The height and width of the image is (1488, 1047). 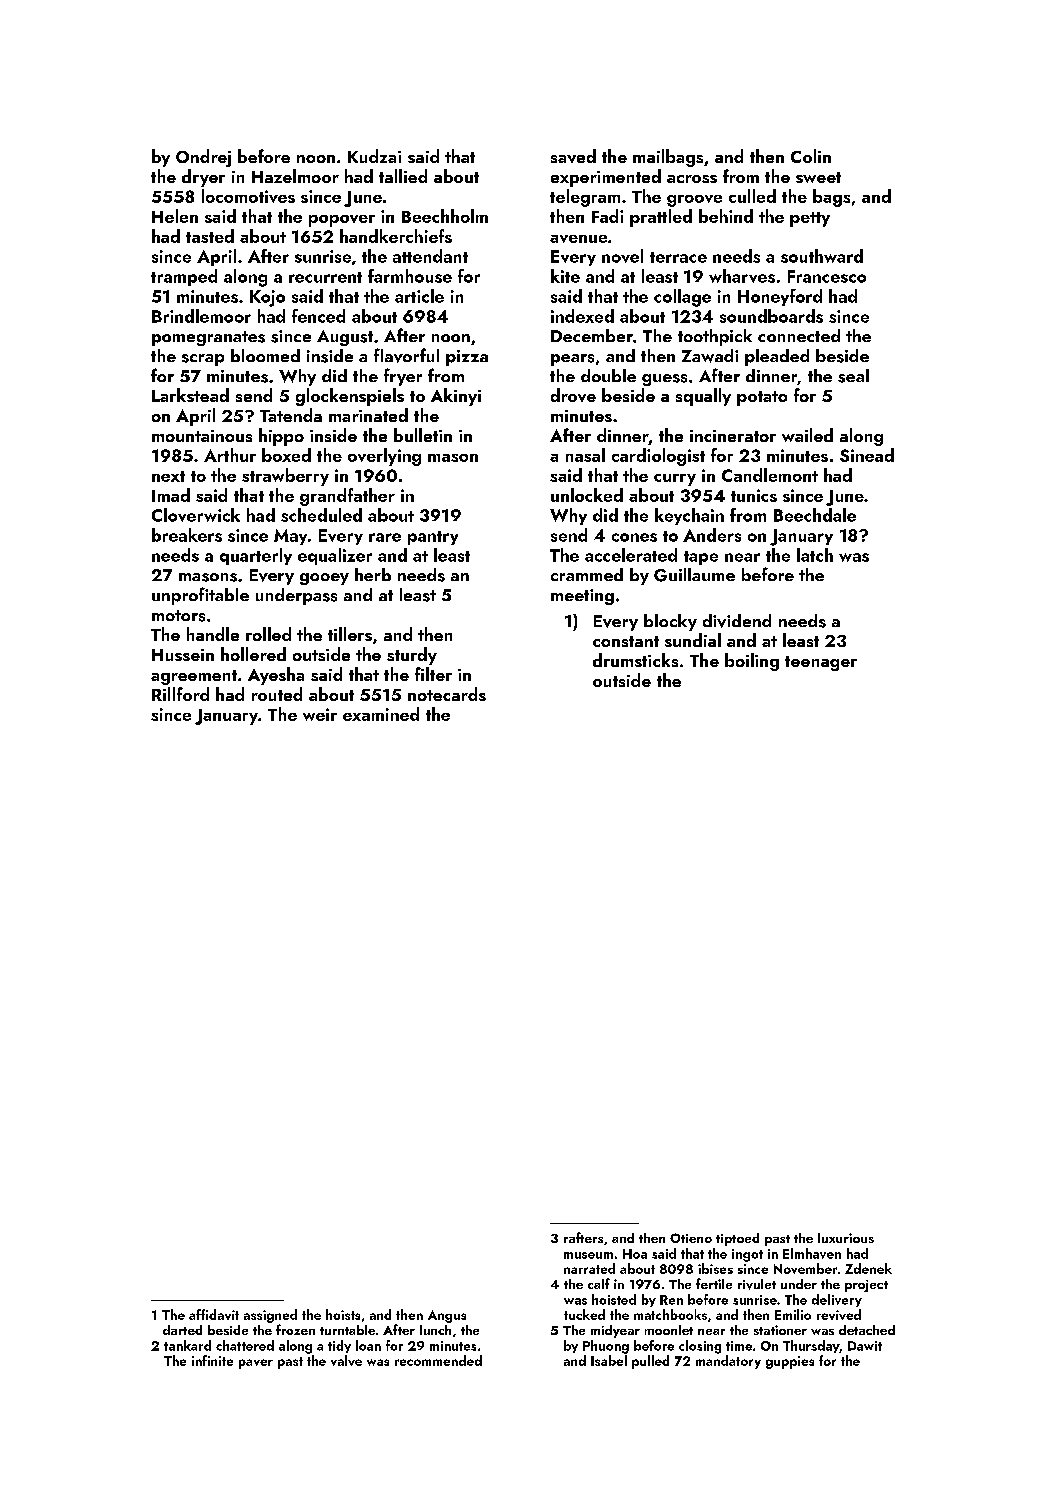 I want to click on weir, so click(x=320, y=714).
